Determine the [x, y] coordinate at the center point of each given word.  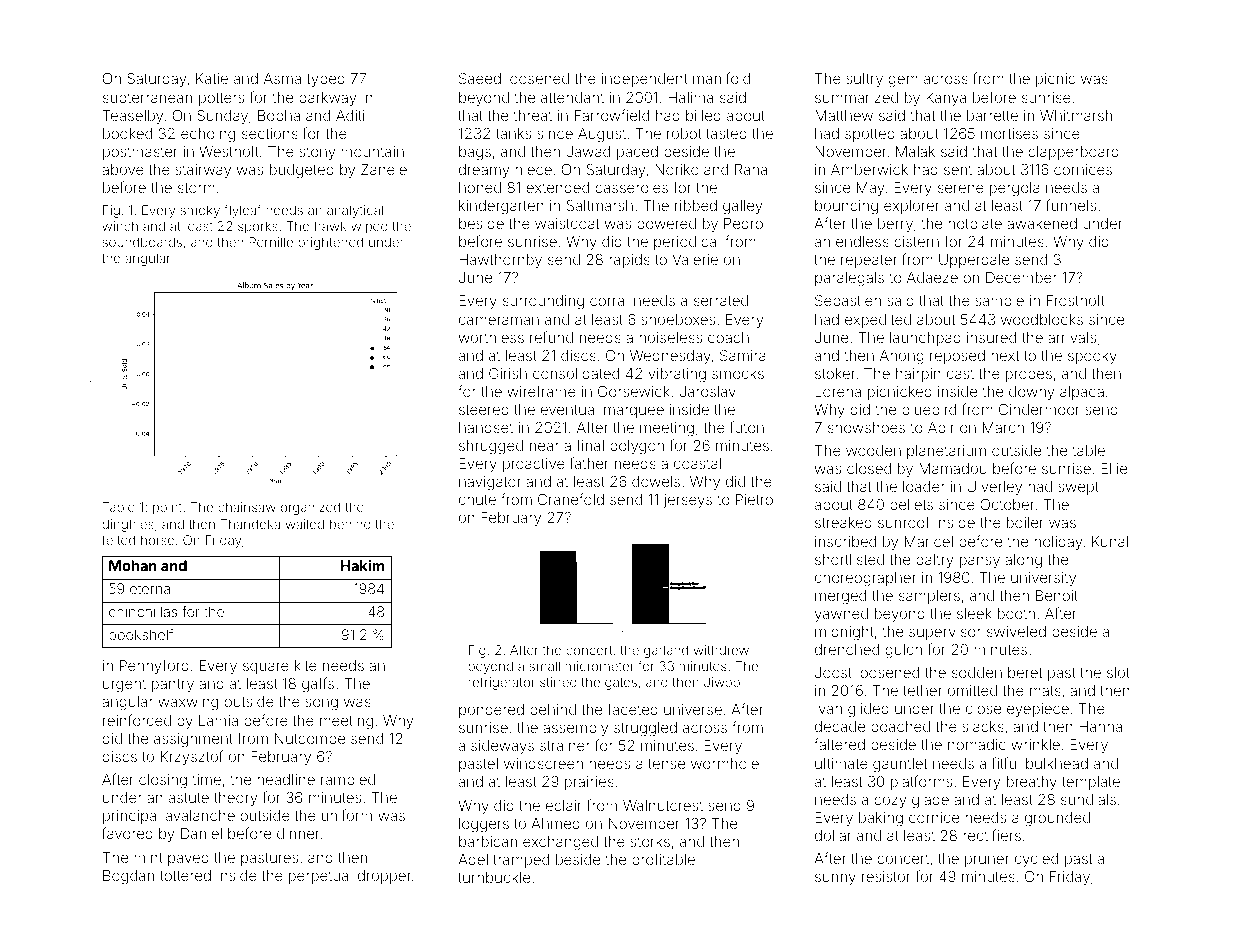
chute [477, 499]
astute [189, 798]
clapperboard [1073, 153]
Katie [212, 78]
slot [1118, 672]
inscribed [845, 541]
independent [645, 80]
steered [484, 409]
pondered [491, 711]
